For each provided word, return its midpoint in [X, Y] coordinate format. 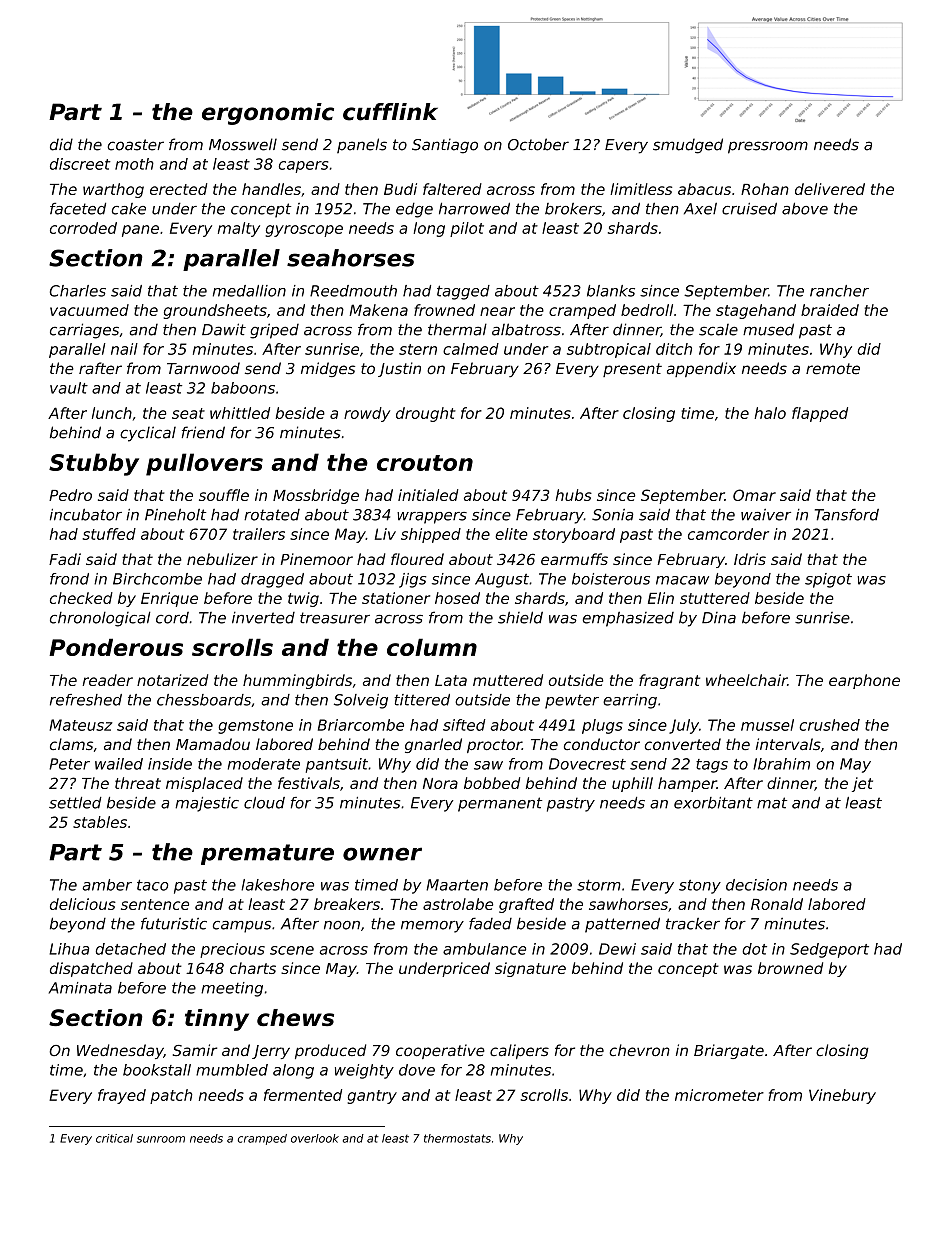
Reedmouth [353, 291]
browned [790, 968]
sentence [155, 904]
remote [833, 369]
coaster [135, 145]
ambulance [484, 949]
